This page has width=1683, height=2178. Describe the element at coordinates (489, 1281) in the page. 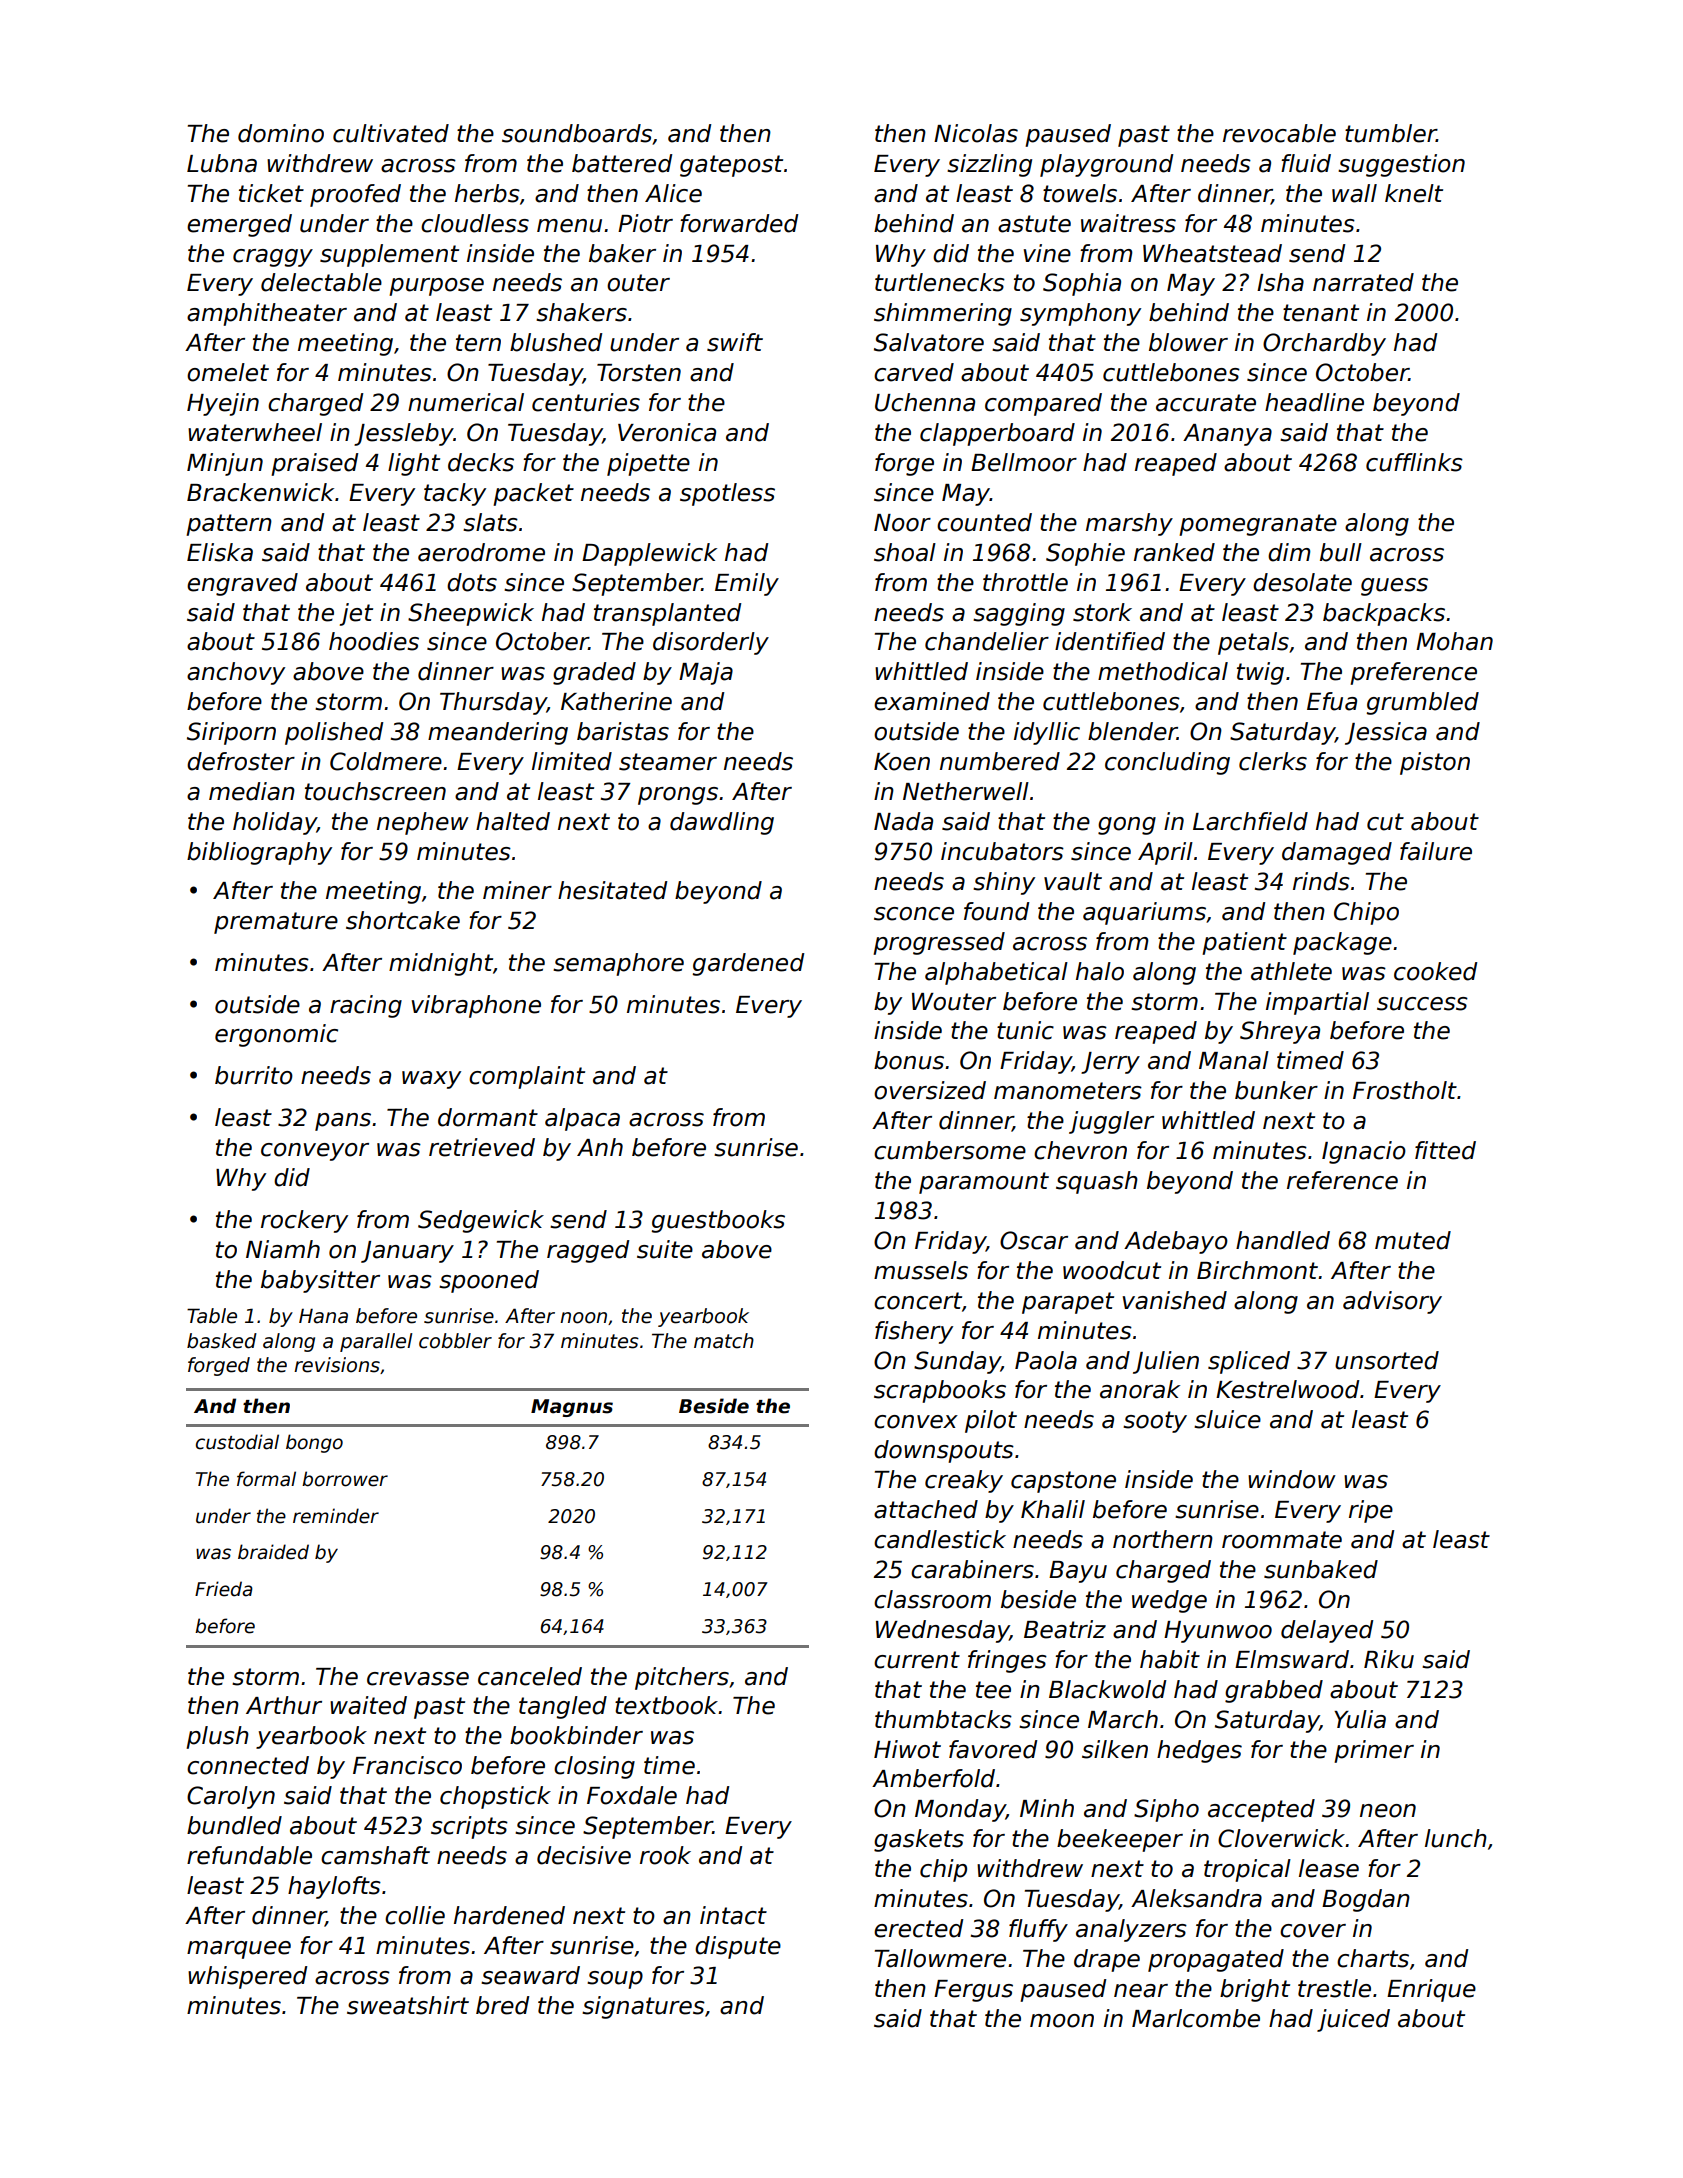

I see `spooned` at that location.
